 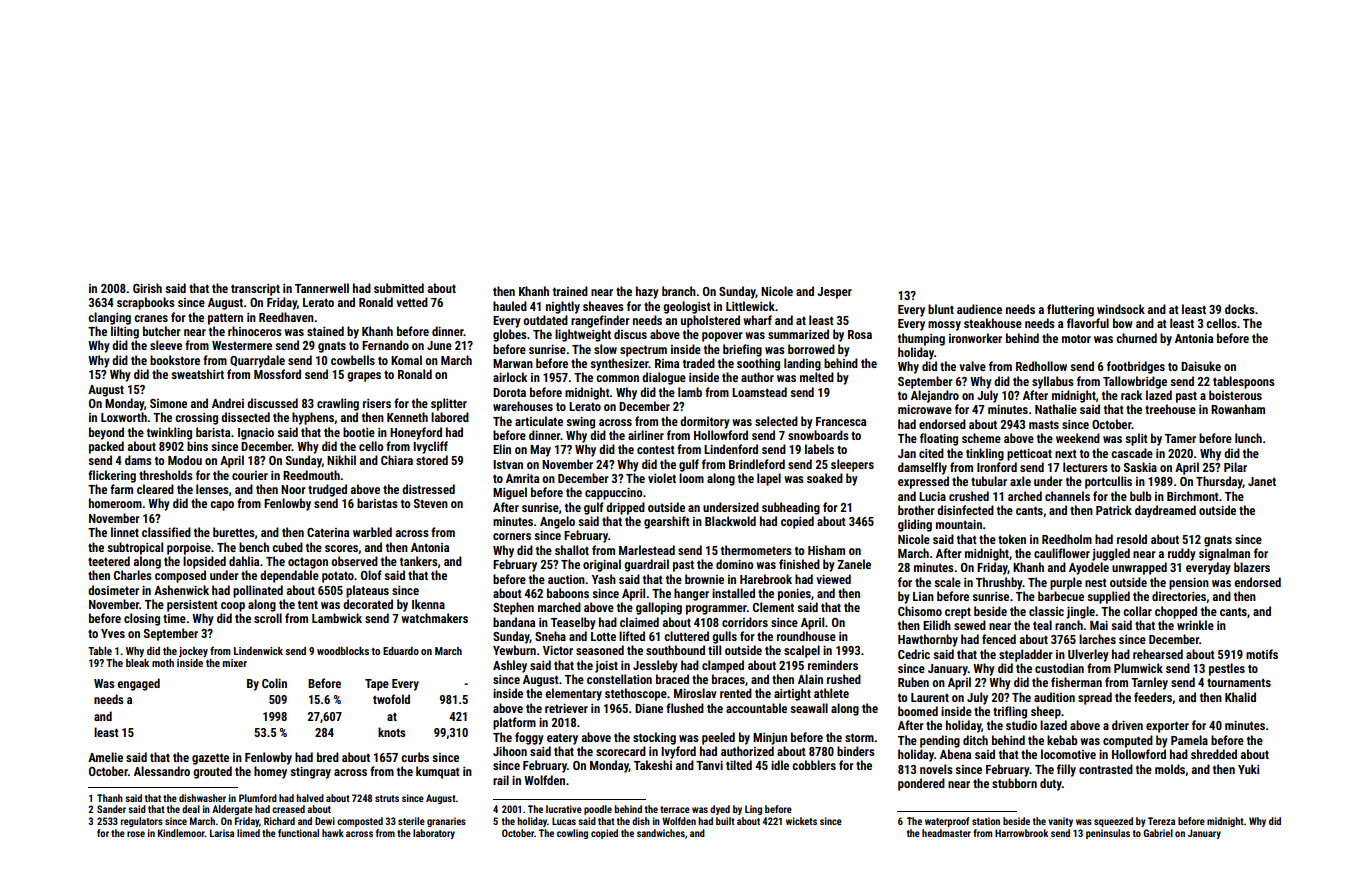 What do you see at coordinates (234, 532) in the page?
I see `burettes` at bounding box center [234, 532].
